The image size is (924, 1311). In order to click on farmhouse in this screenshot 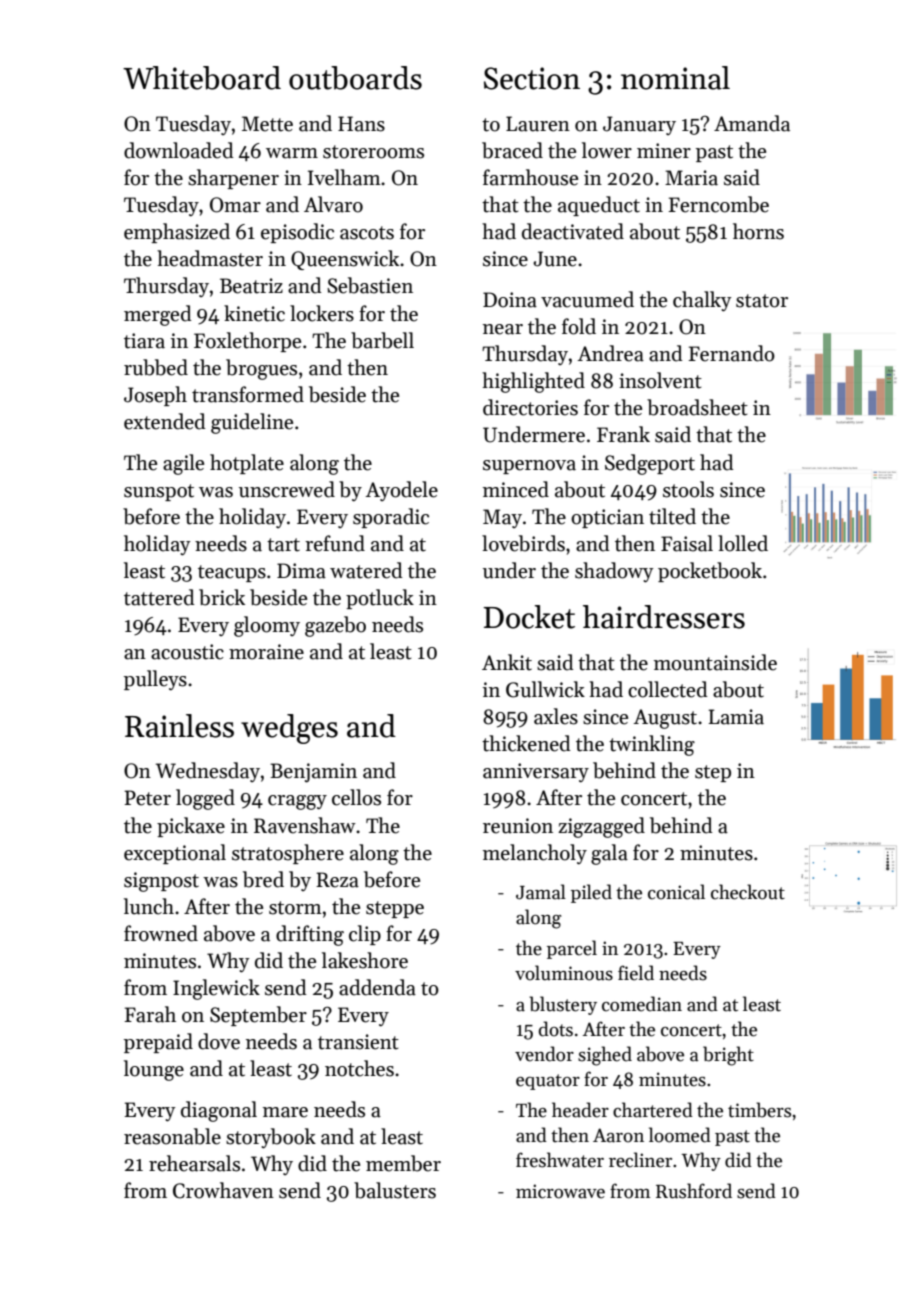, I will do `click(530, 177)`.
